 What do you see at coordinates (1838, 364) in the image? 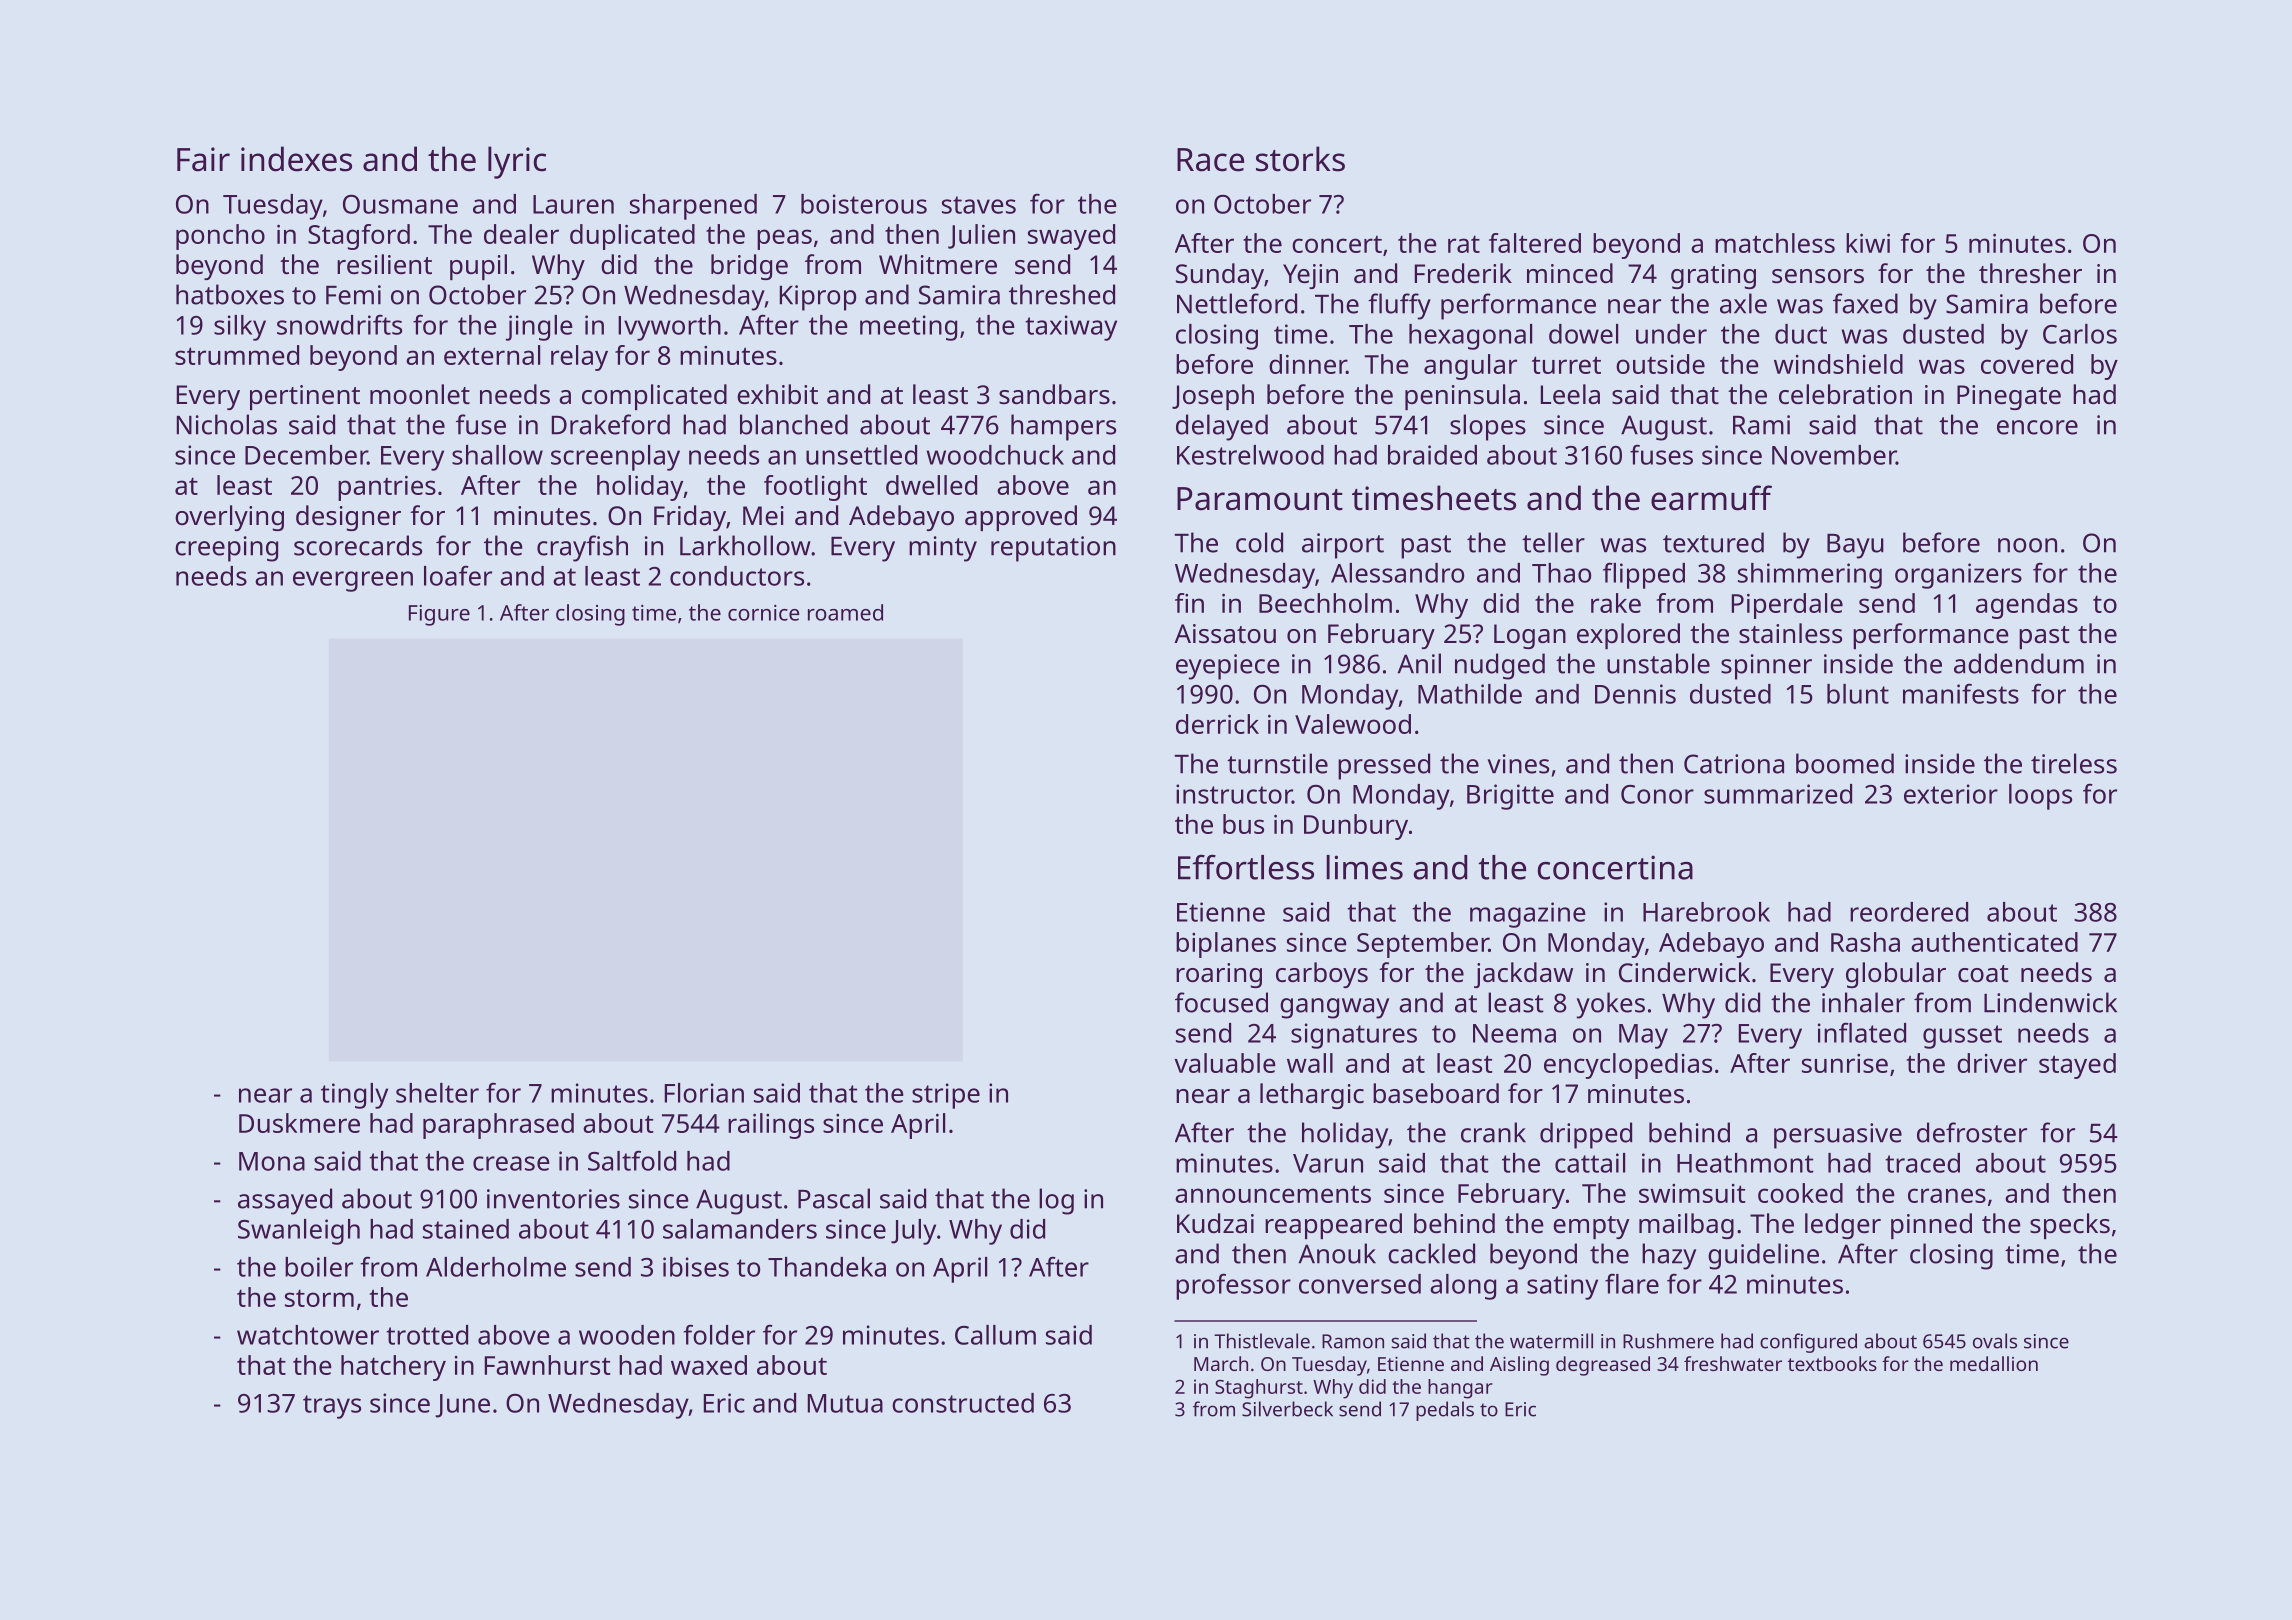
I see `windshield` at bounding box center [1838, 364].
